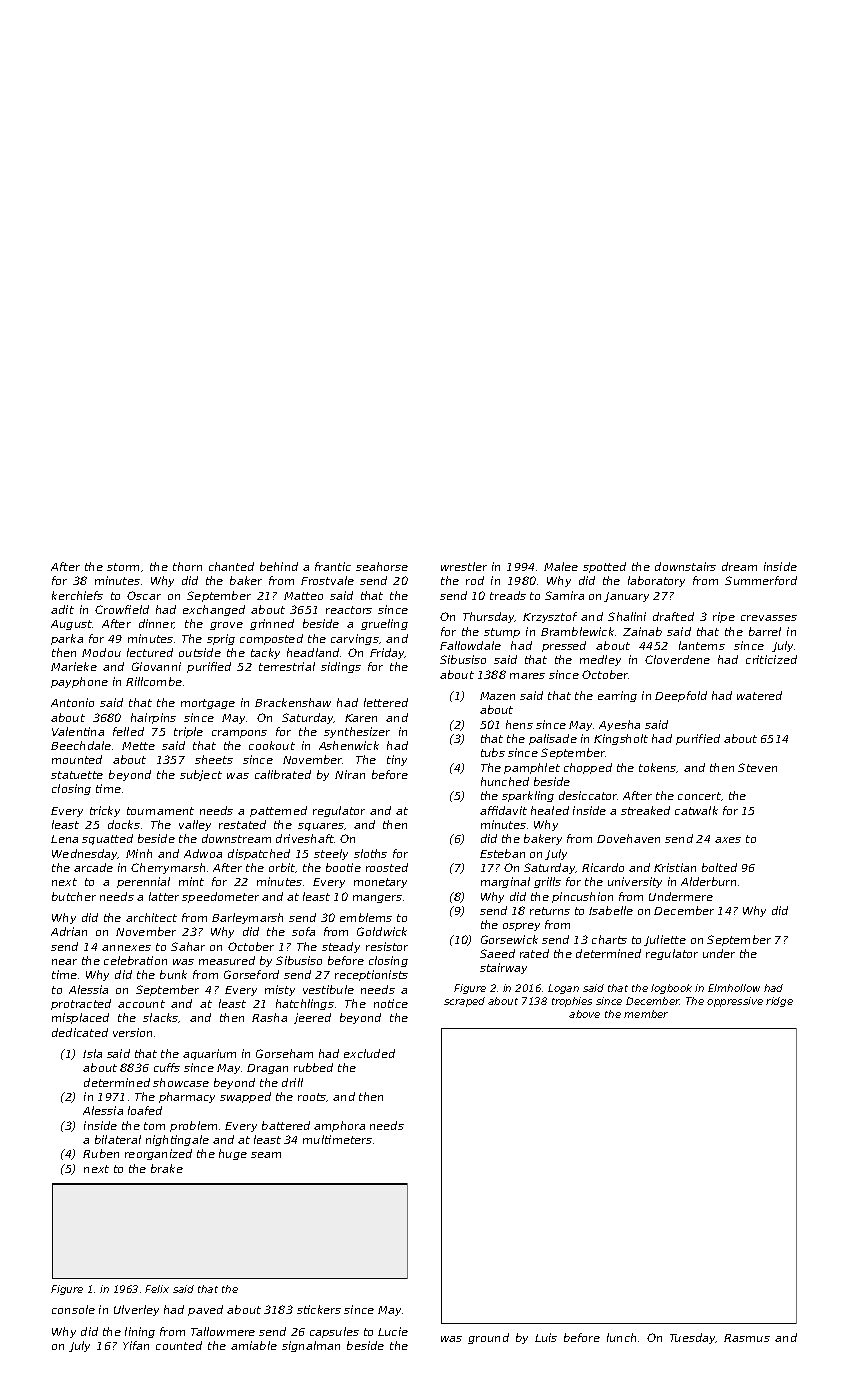 This document has height=1400, width=849. I want to click on lunch, so click(621, 1337).
